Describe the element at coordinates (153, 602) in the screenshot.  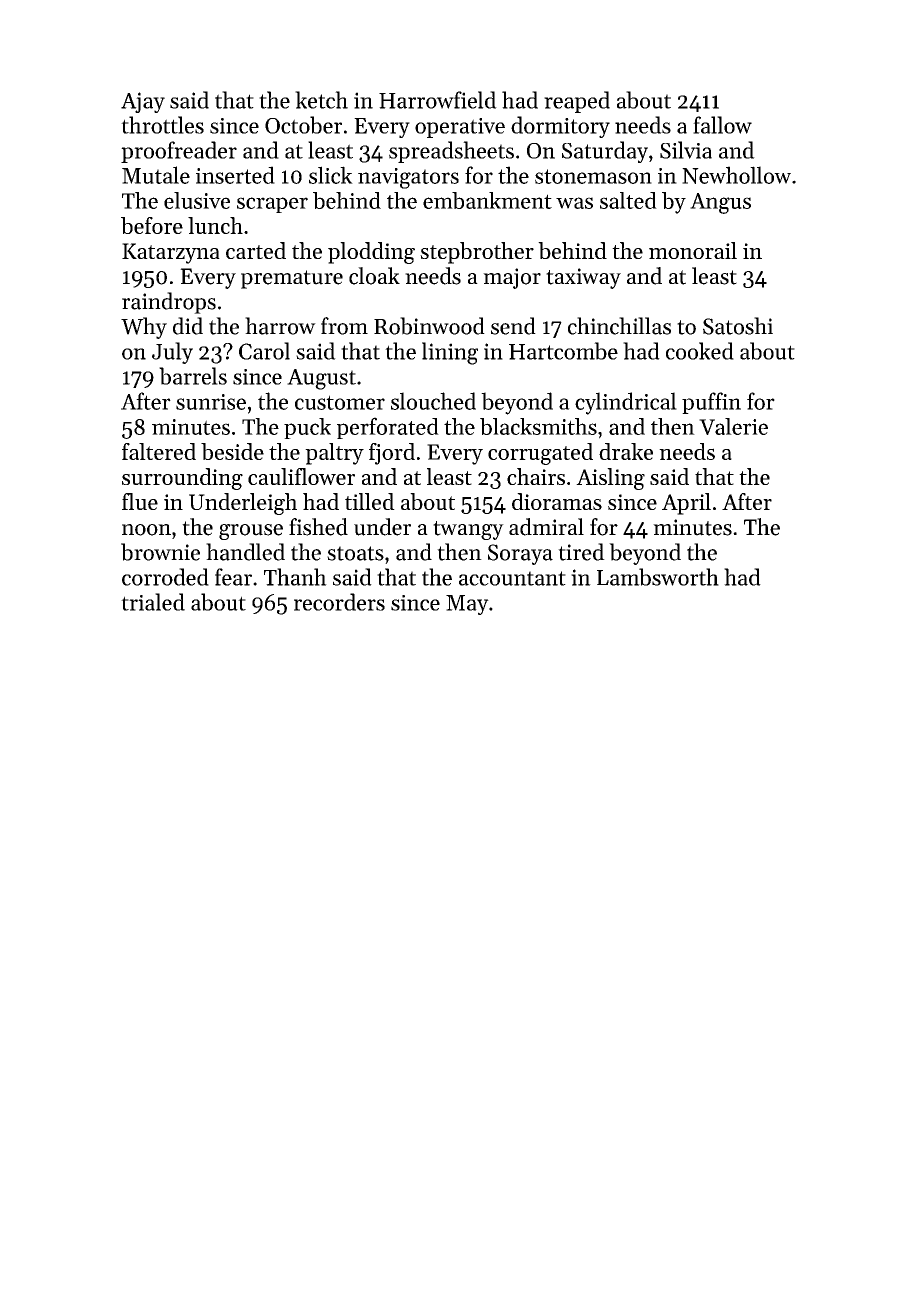
I see `trialed` at that location.
